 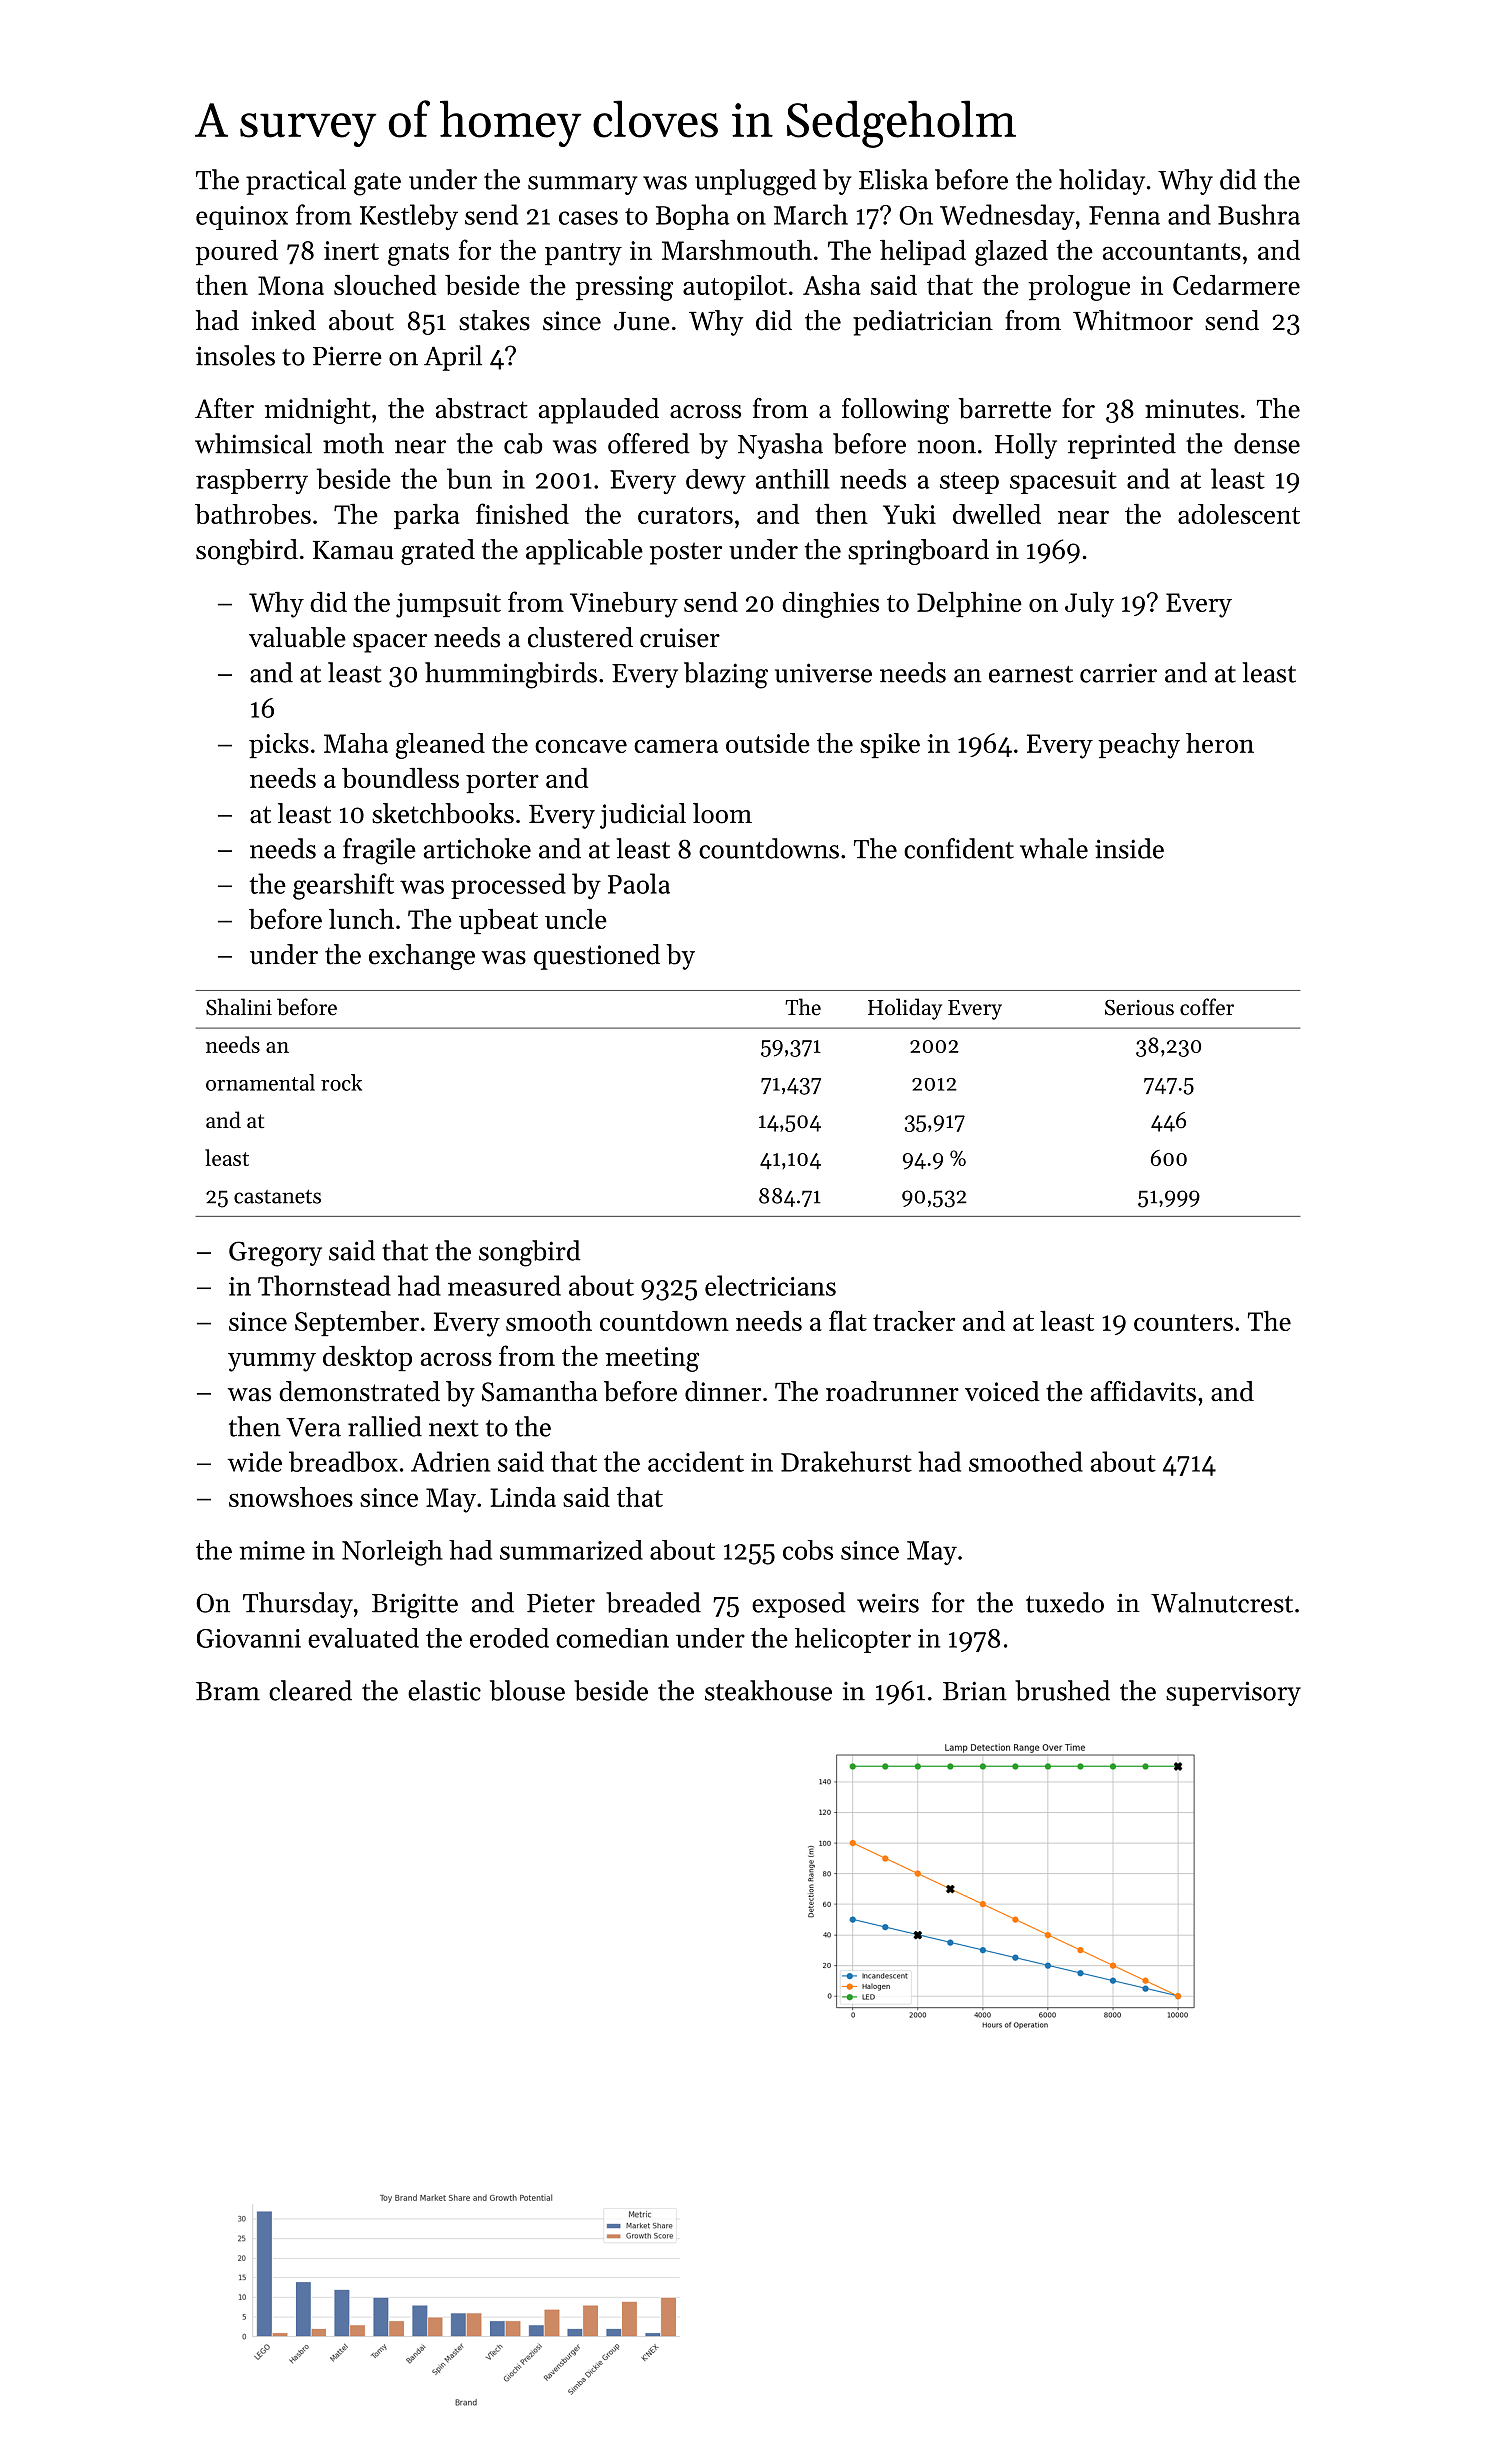 I want to click on Yuki, so click(x=909, y=514).
